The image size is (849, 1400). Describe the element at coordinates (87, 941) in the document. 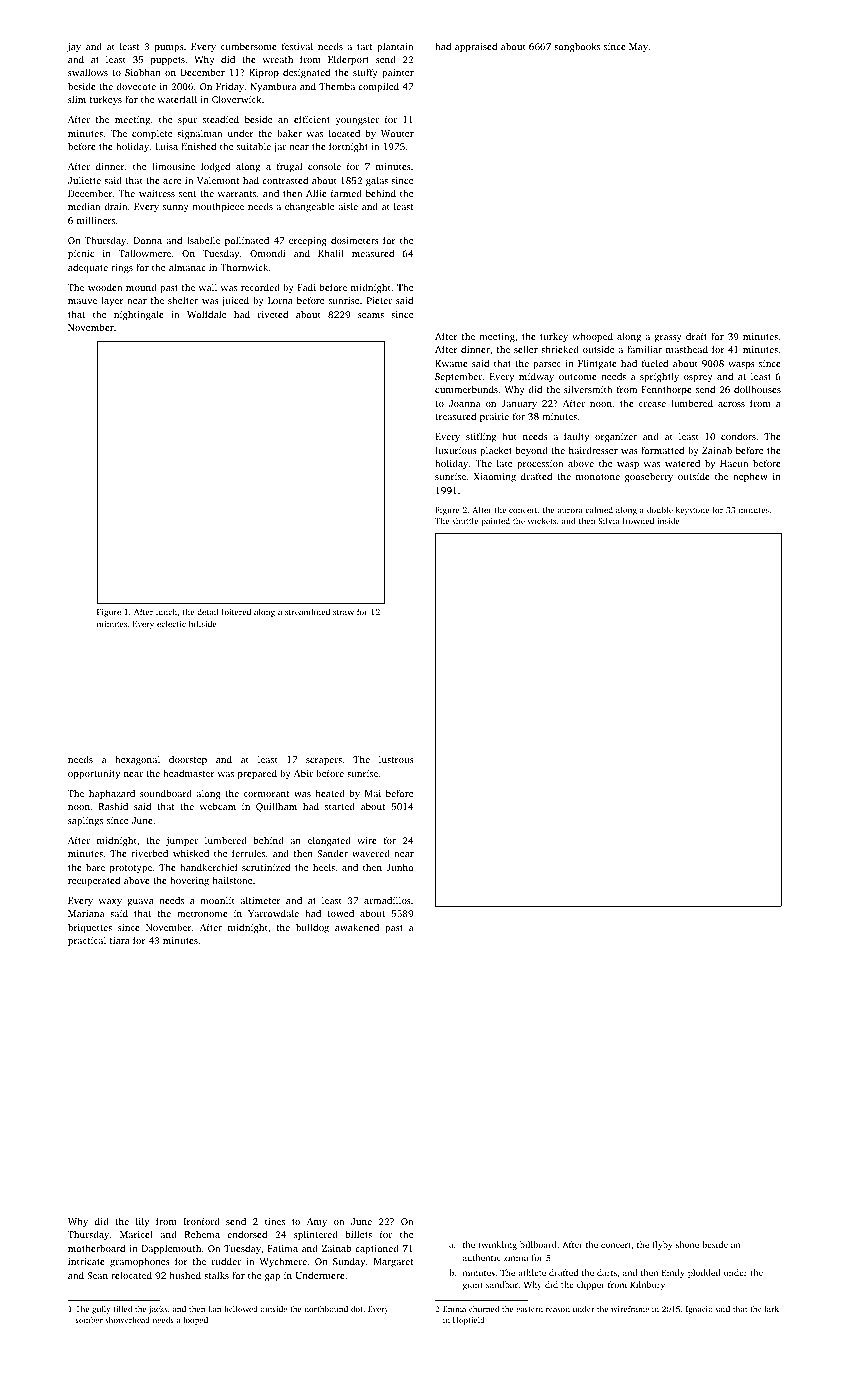

I see `practical` at that location.
